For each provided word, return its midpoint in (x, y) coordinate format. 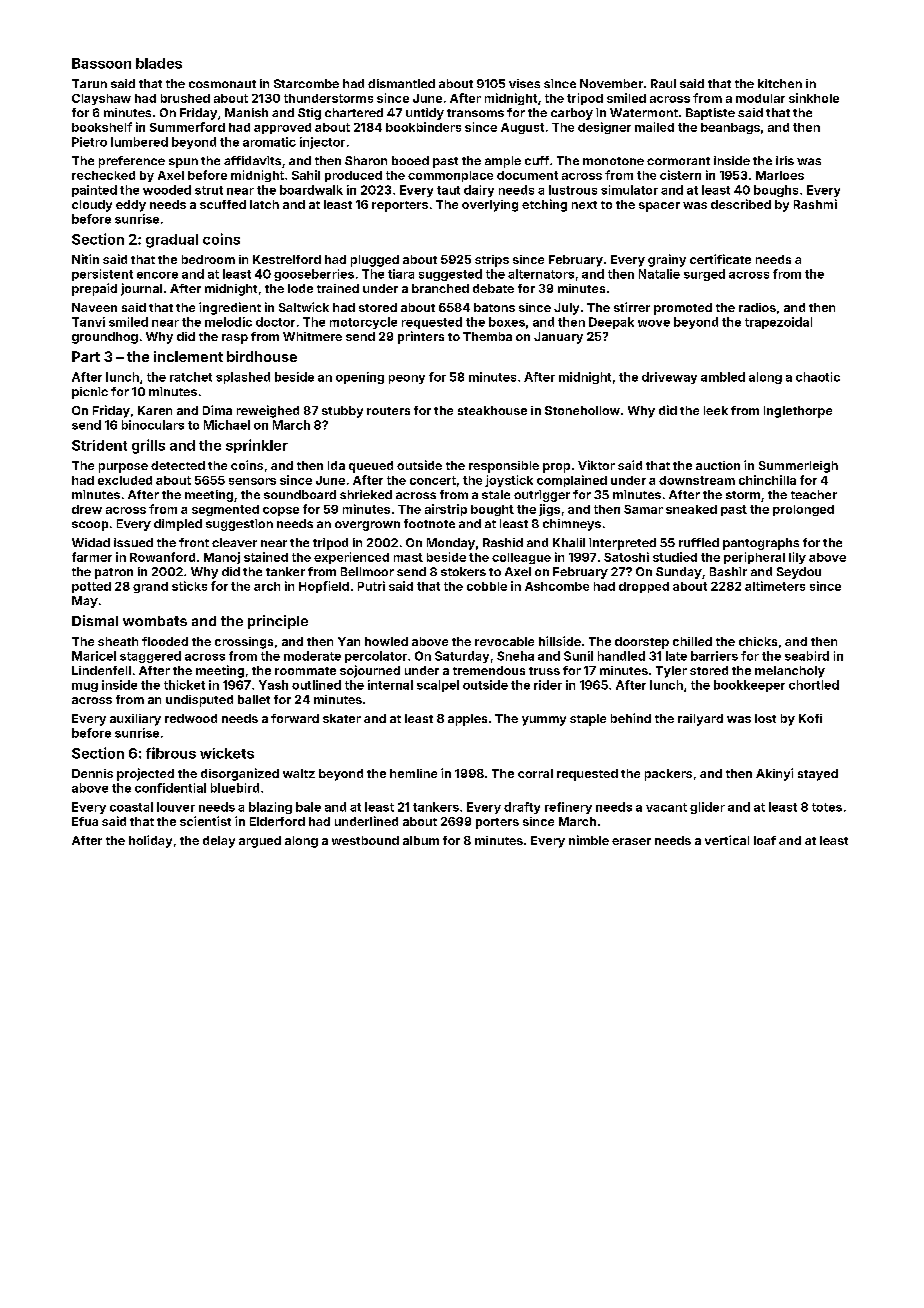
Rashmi (815, 204)
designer (604, 128)
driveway (669, 378)
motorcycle (363, 323)
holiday (150, 841)
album (421, 840)
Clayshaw (101, 99)
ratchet (191, 377)
